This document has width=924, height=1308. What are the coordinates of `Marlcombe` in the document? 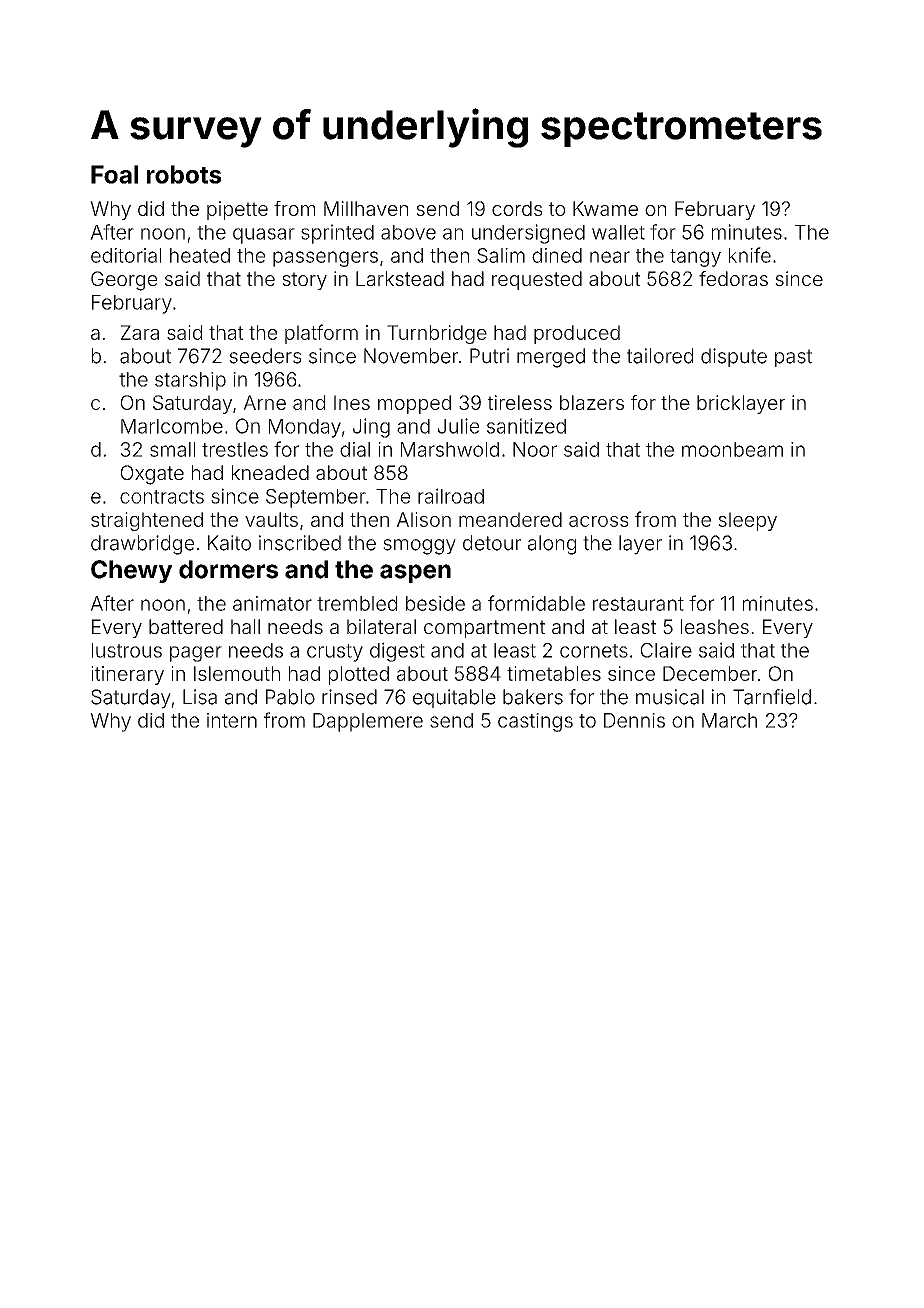 It's located at (172, 426).
